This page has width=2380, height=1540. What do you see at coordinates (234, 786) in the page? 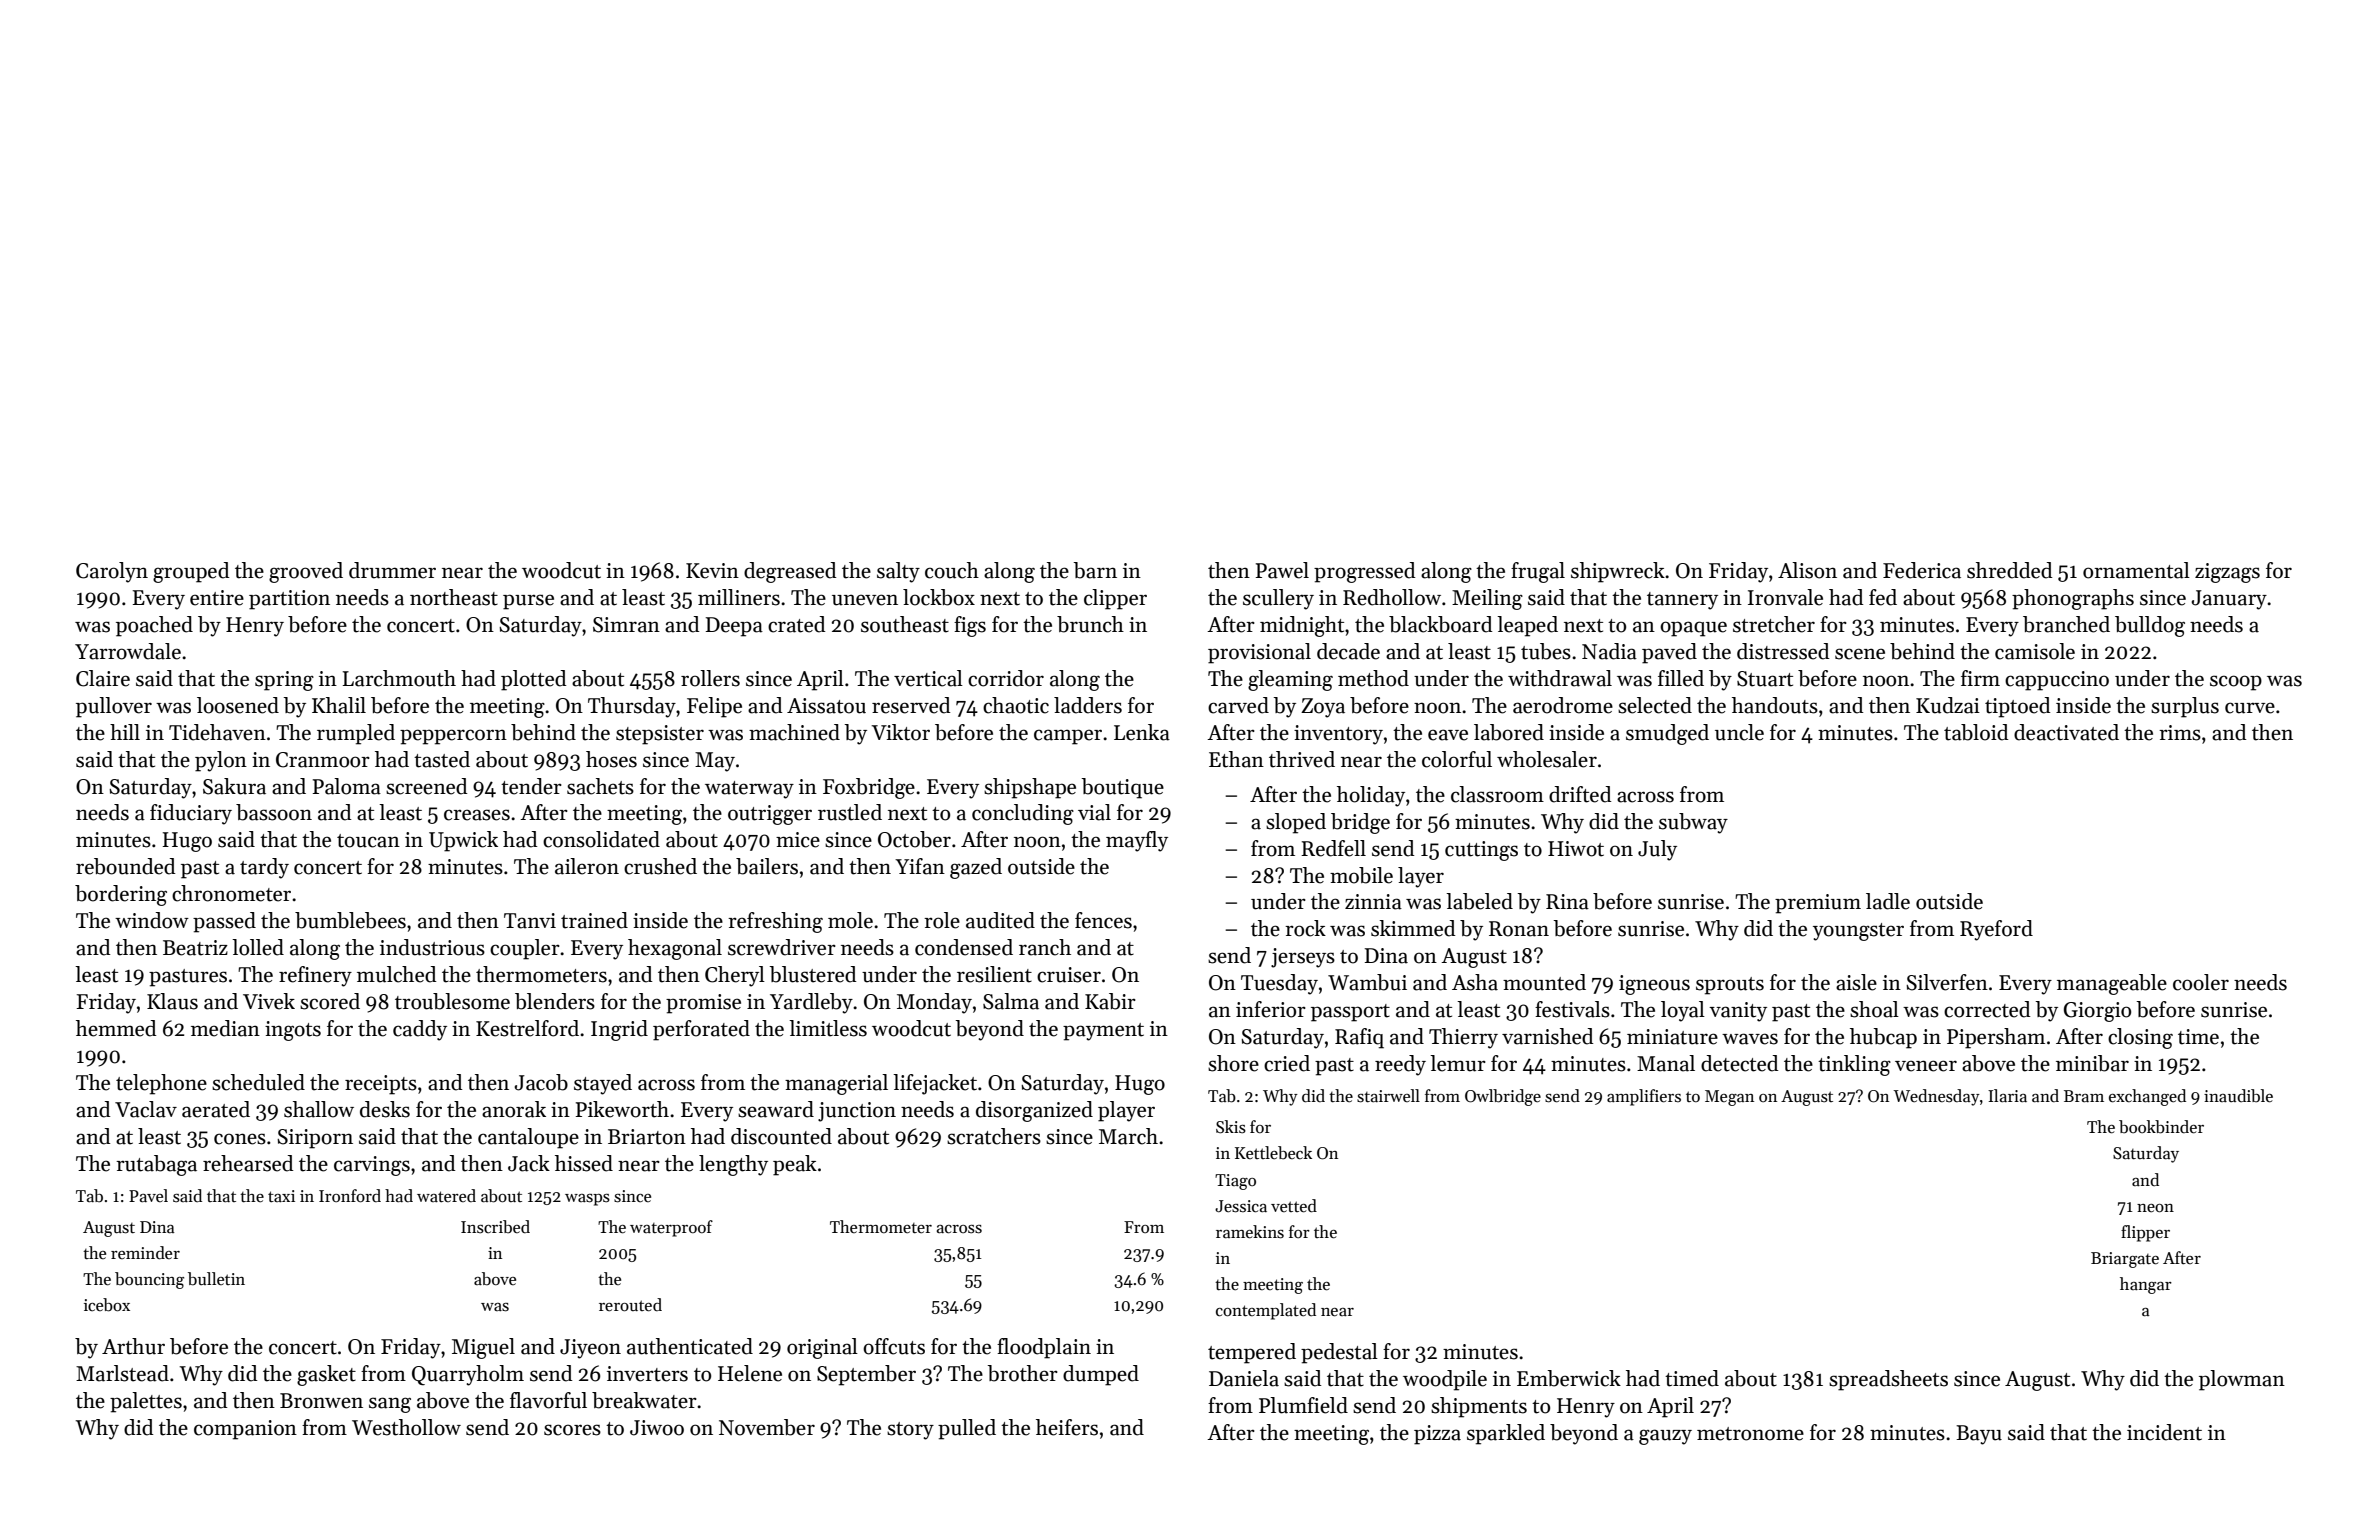
I see `Sakura` at bounding box center [234, 786].
